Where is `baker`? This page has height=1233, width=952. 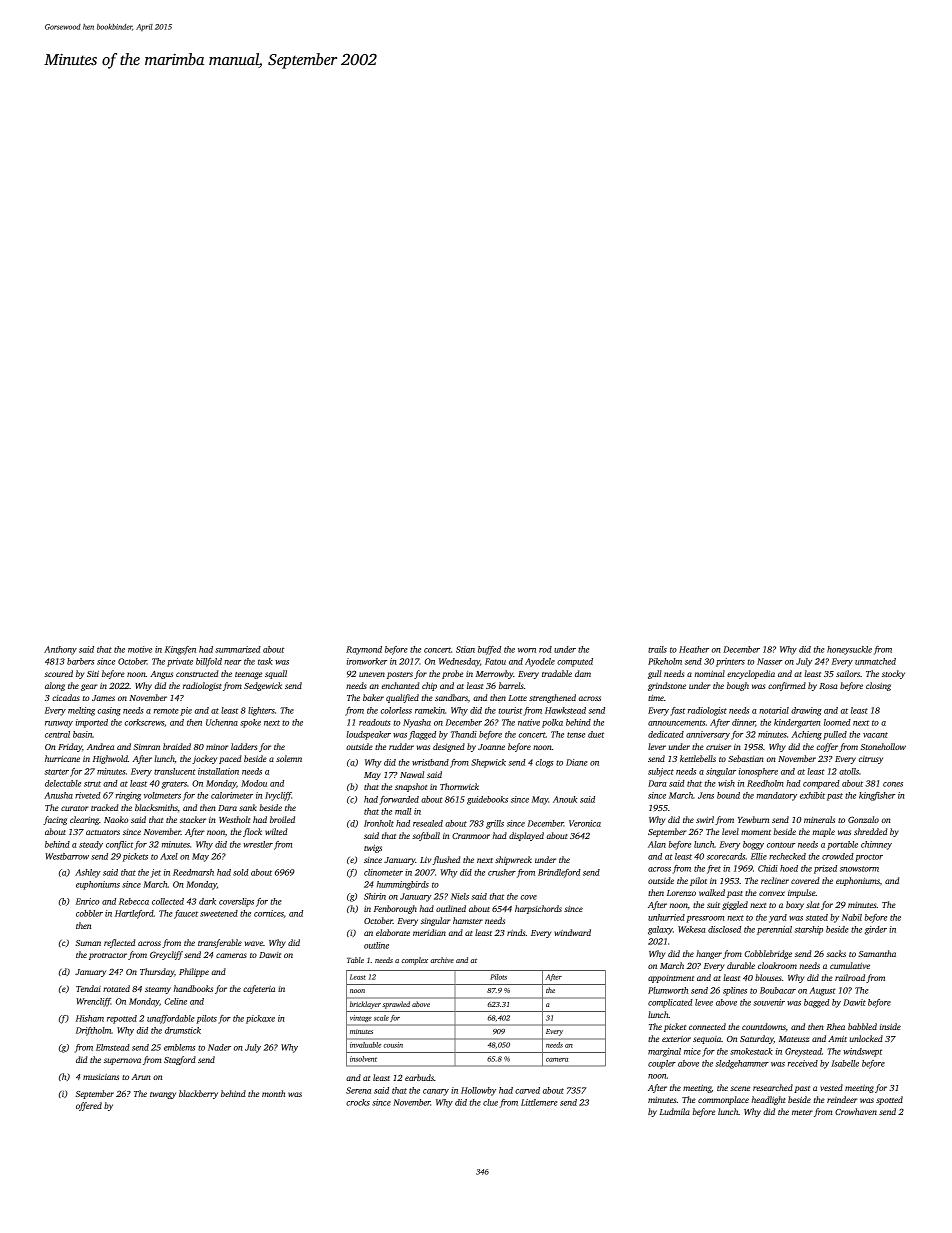
baker is located at coordinates (373, 697).
